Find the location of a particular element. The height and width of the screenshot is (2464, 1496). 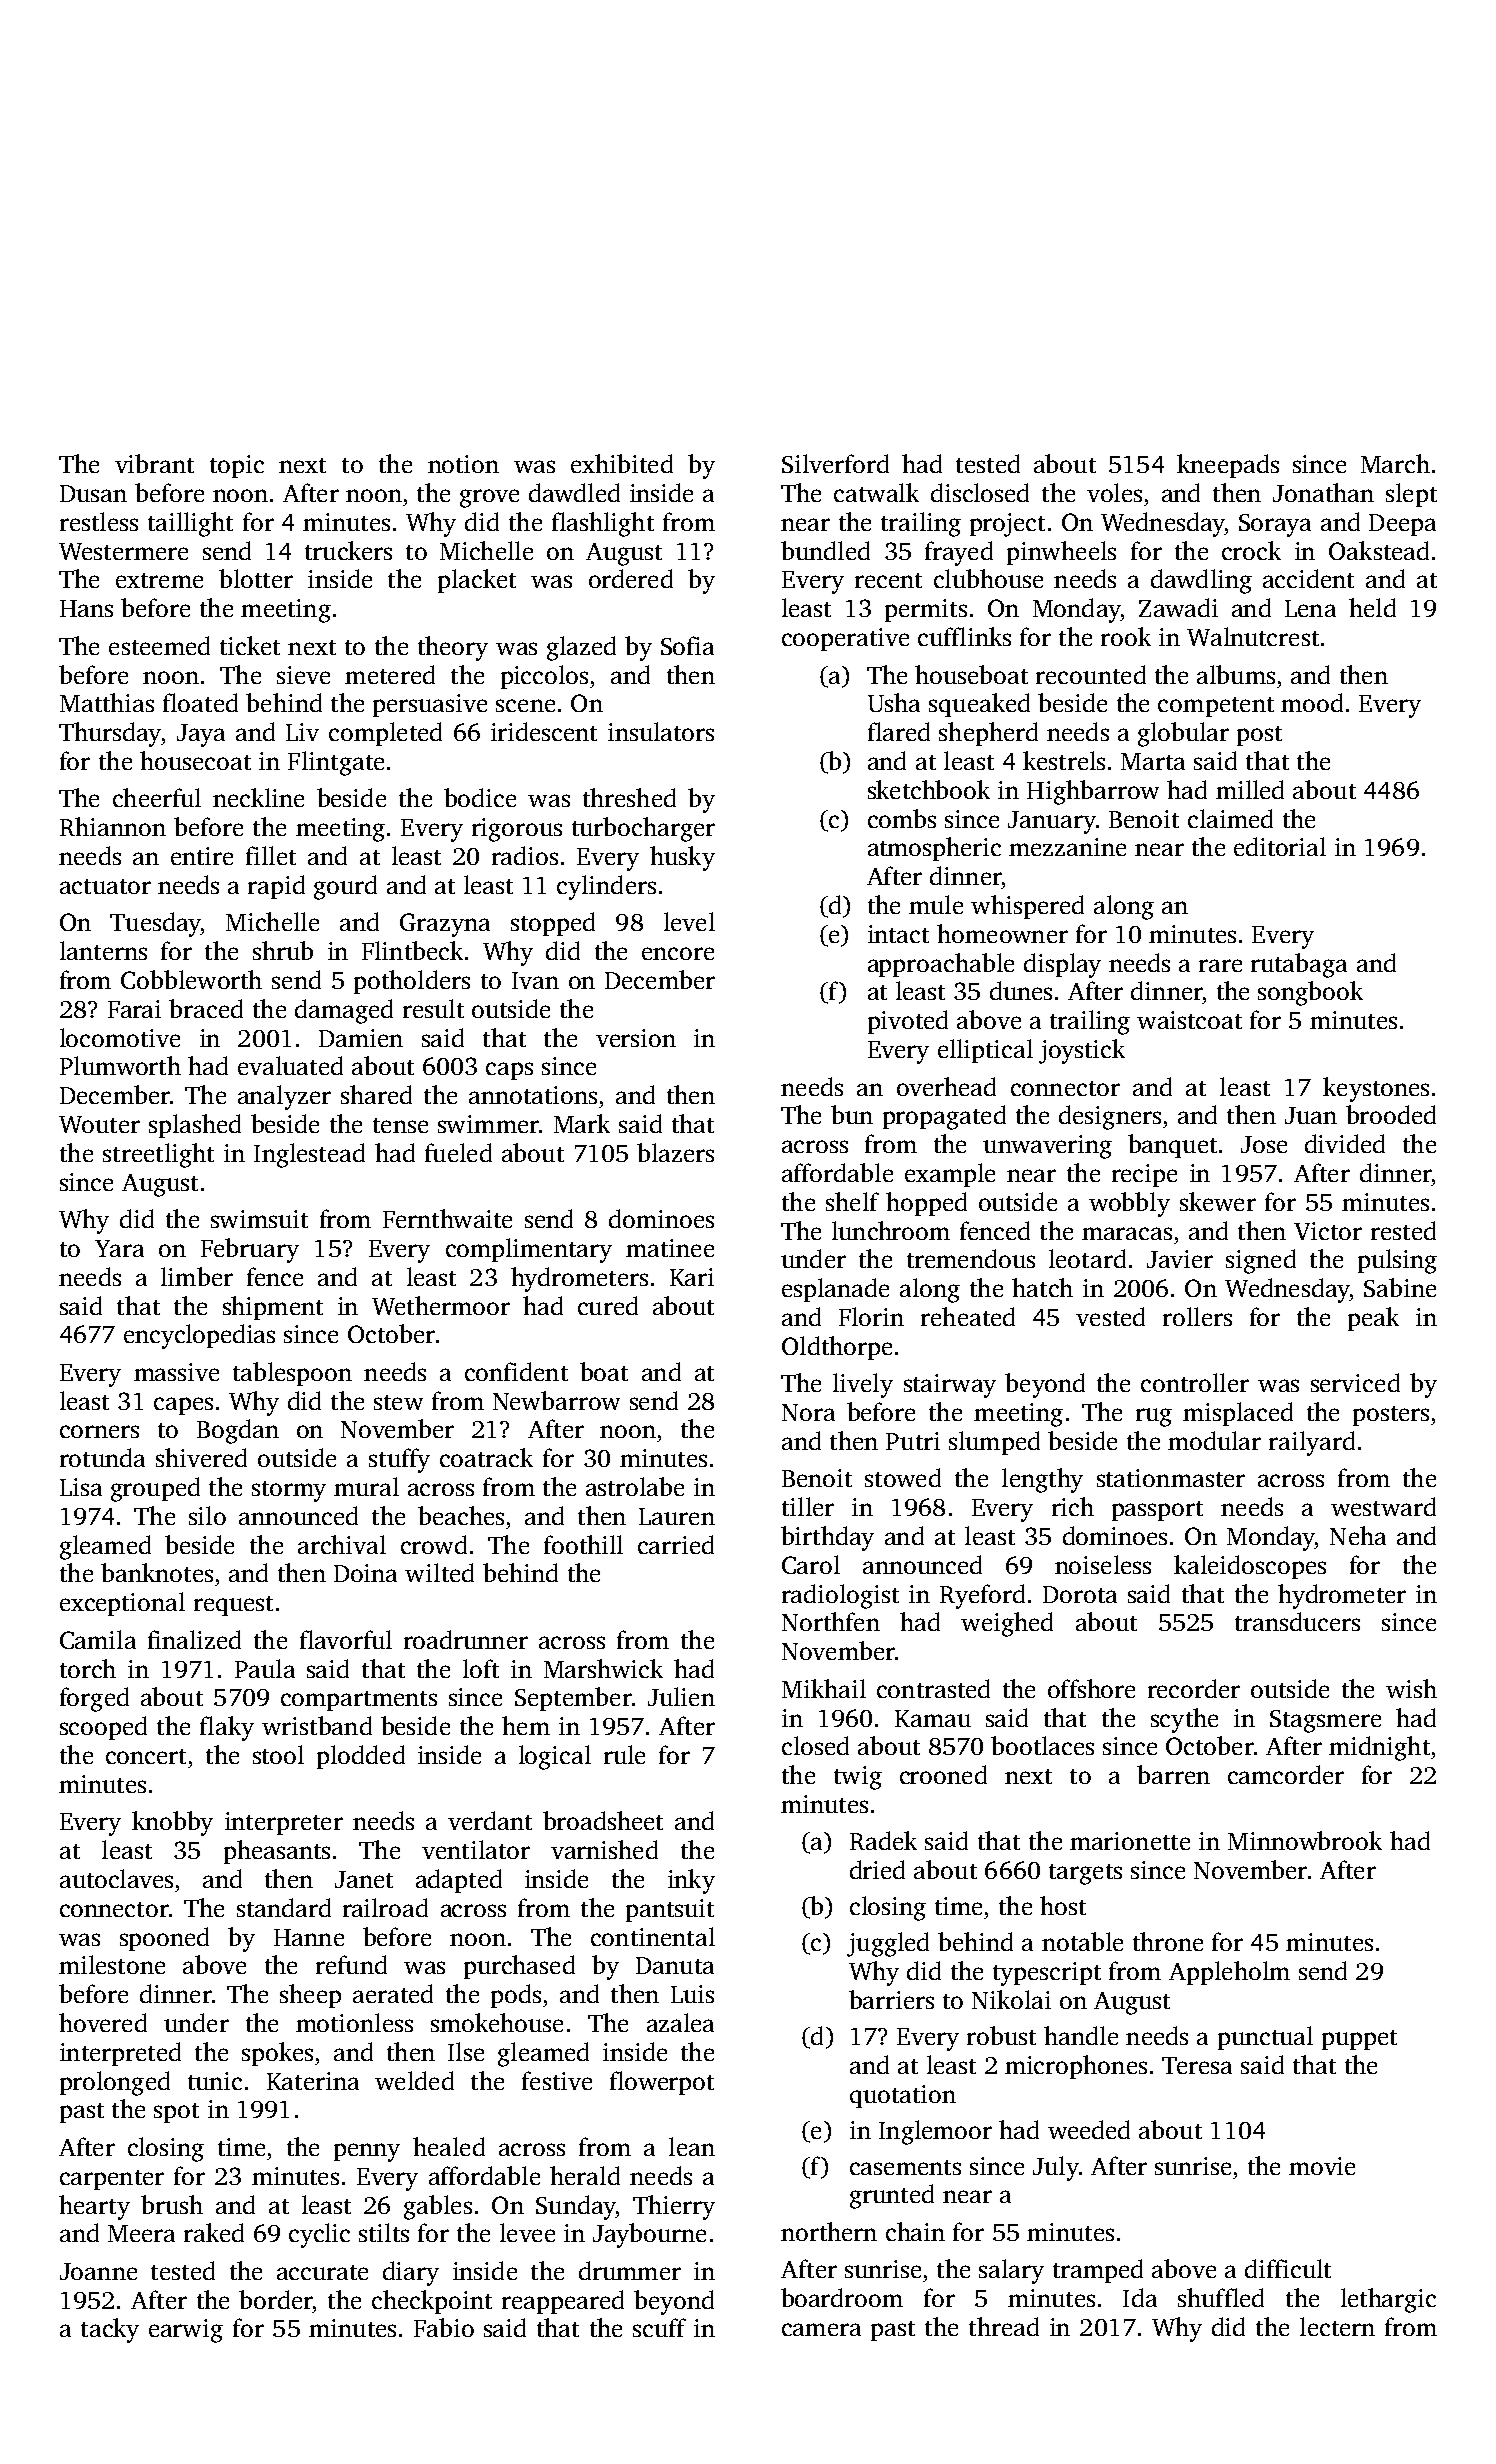

blazers is located at coordinates (675, 1152).
